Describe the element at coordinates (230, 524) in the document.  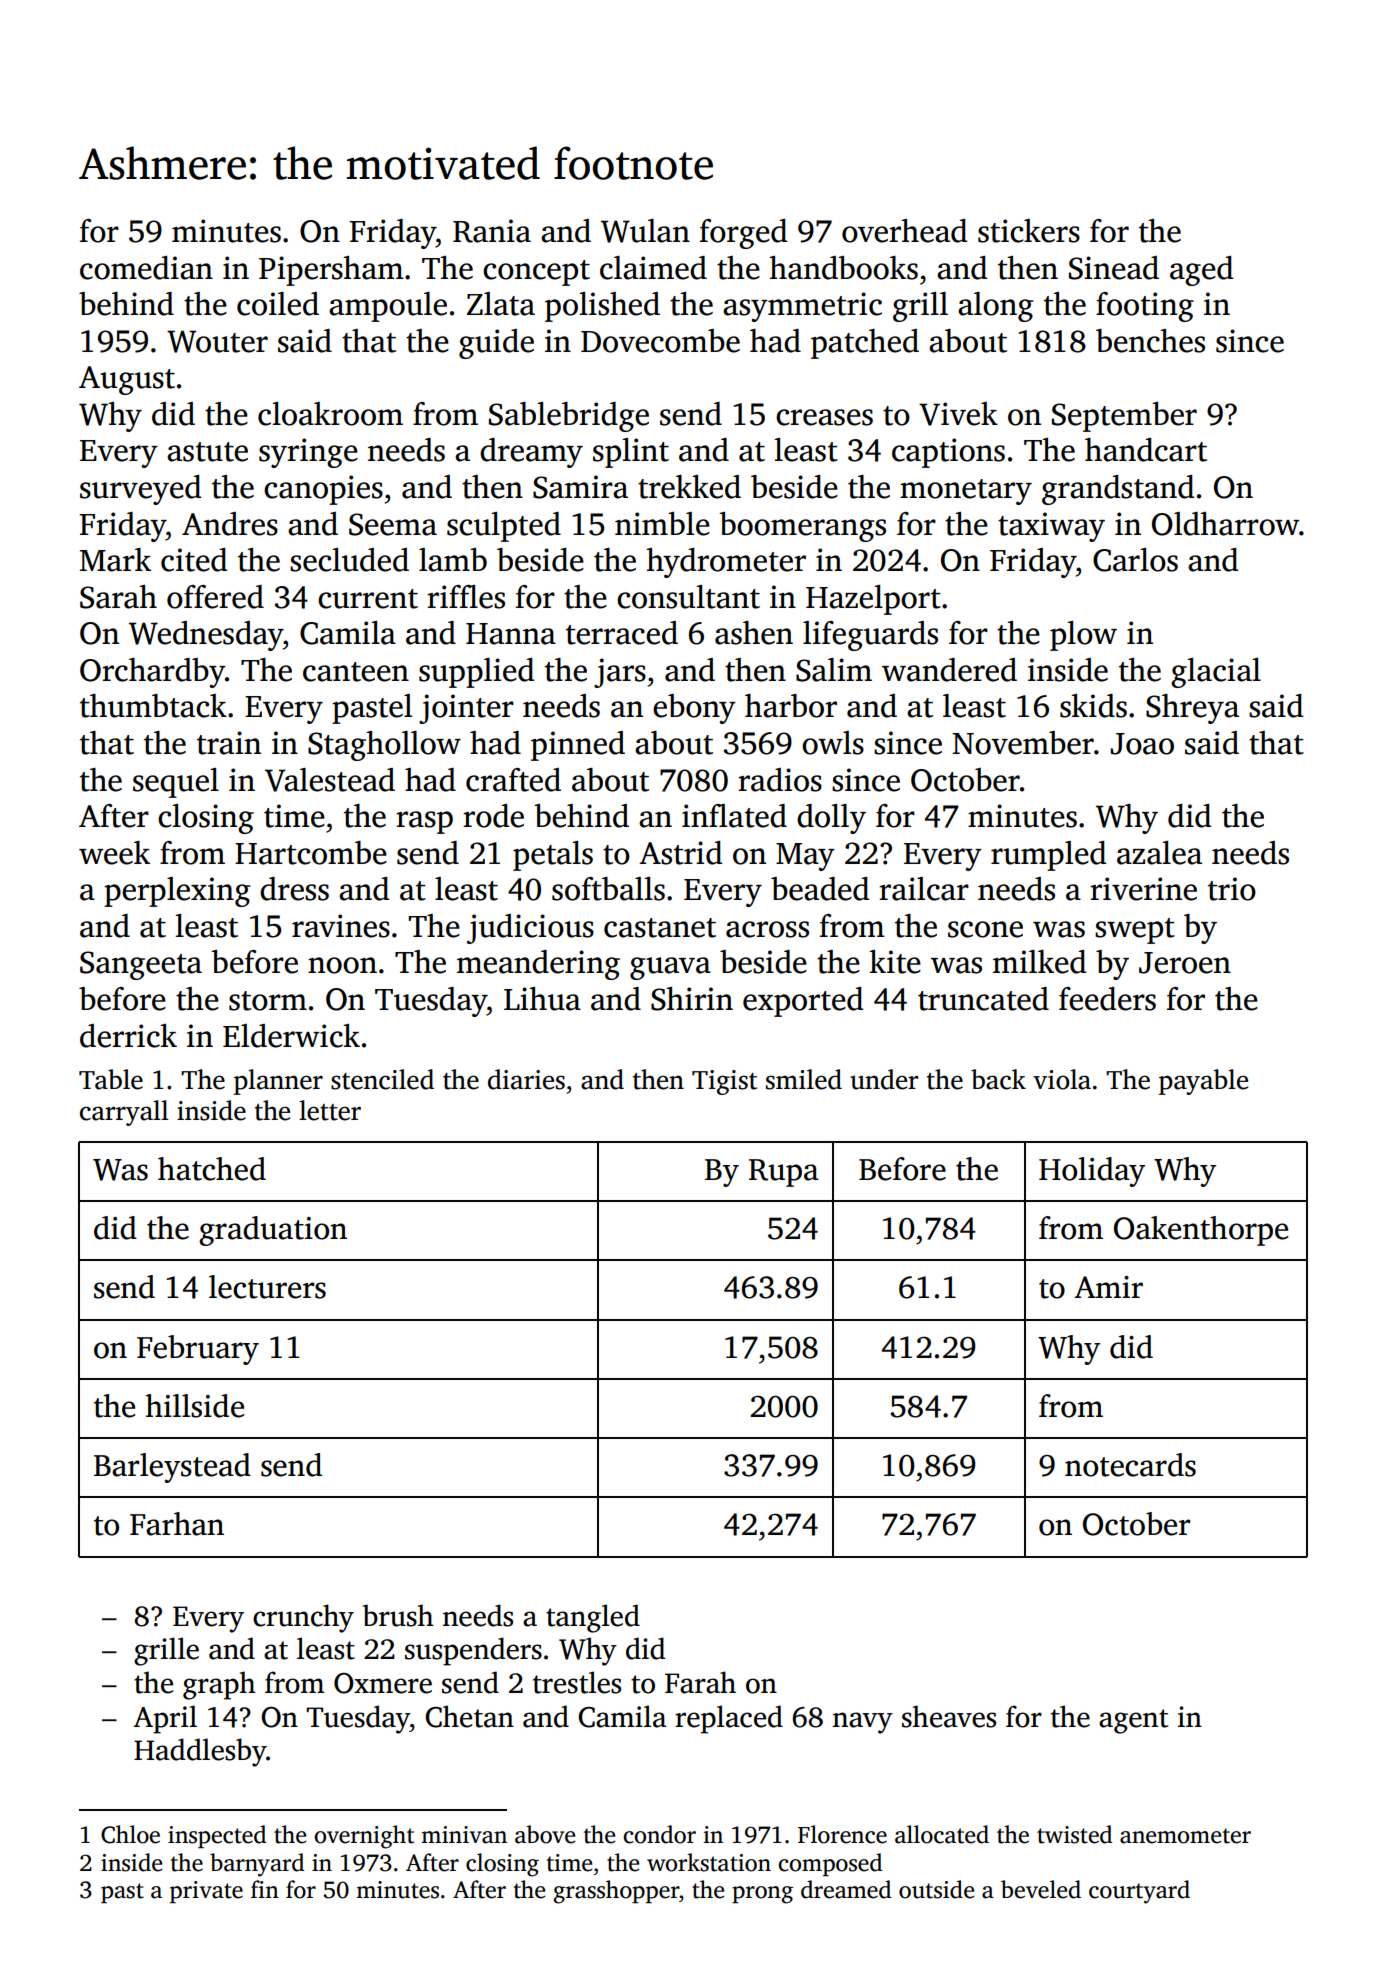
I see `Andres` at that location.
